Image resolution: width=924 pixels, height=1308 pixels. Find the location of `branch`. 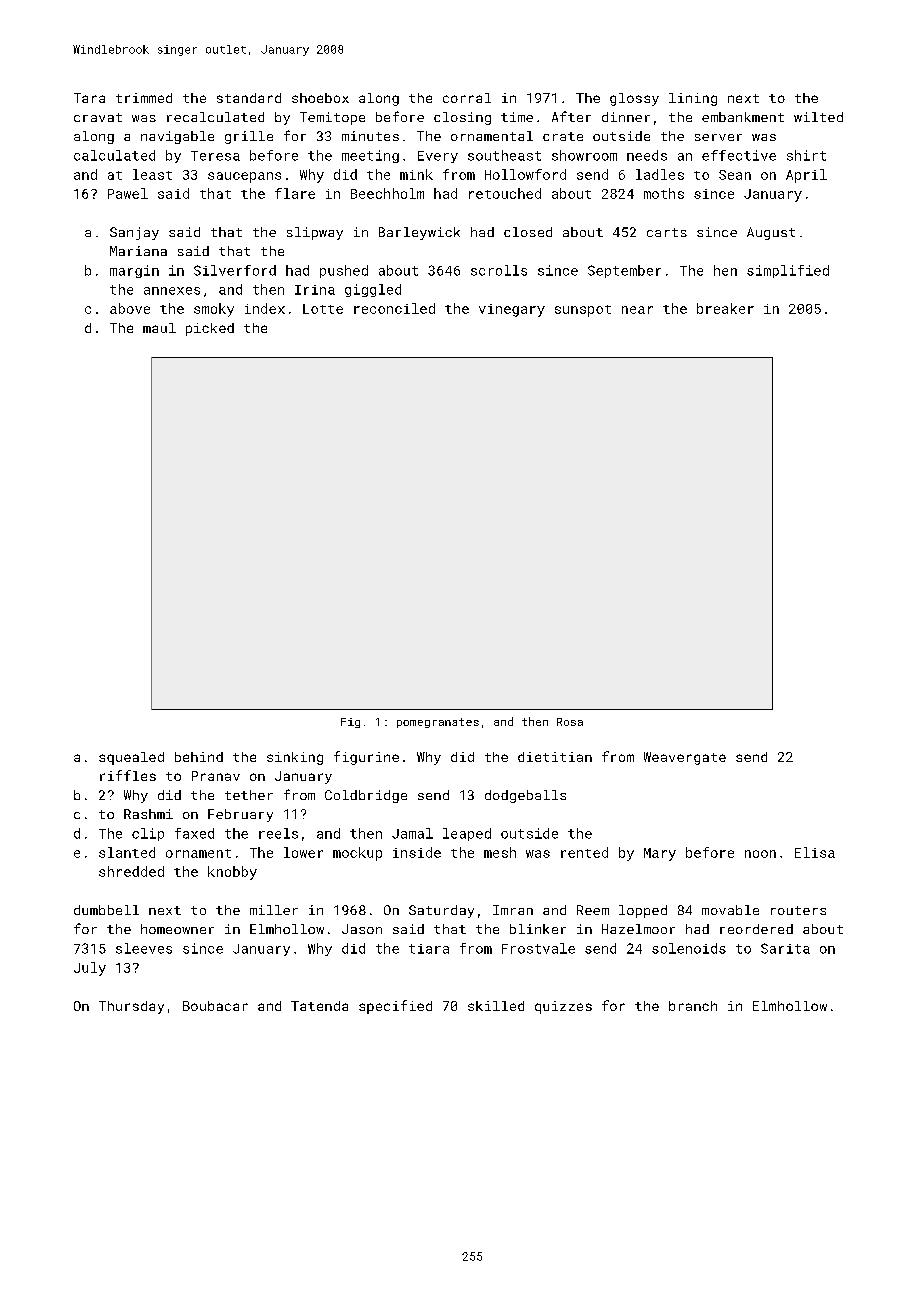

branch is located at coordinates (693, 1006).
